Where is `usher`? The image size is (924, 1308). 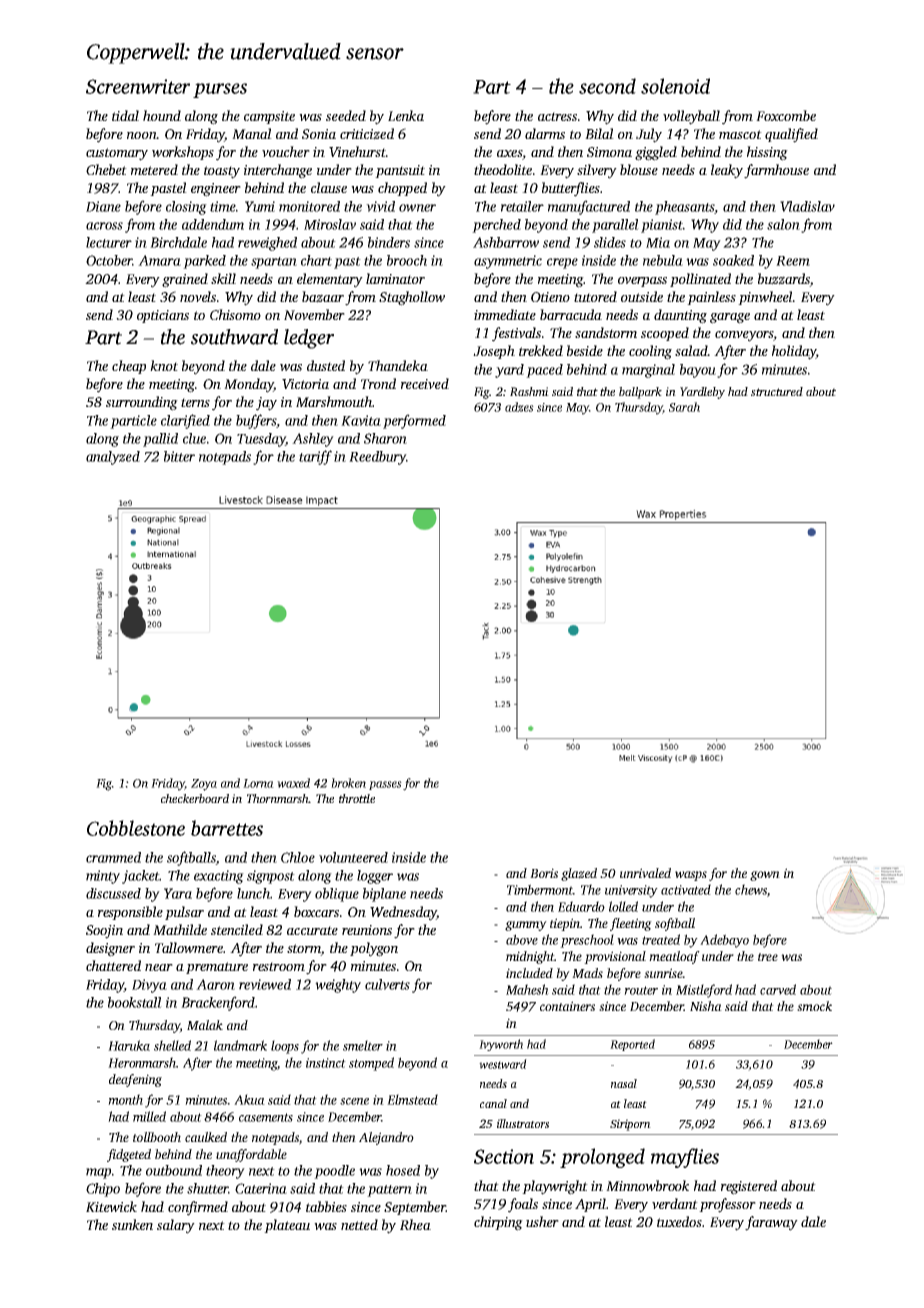 usher is located at coordinates (542, 1221).
